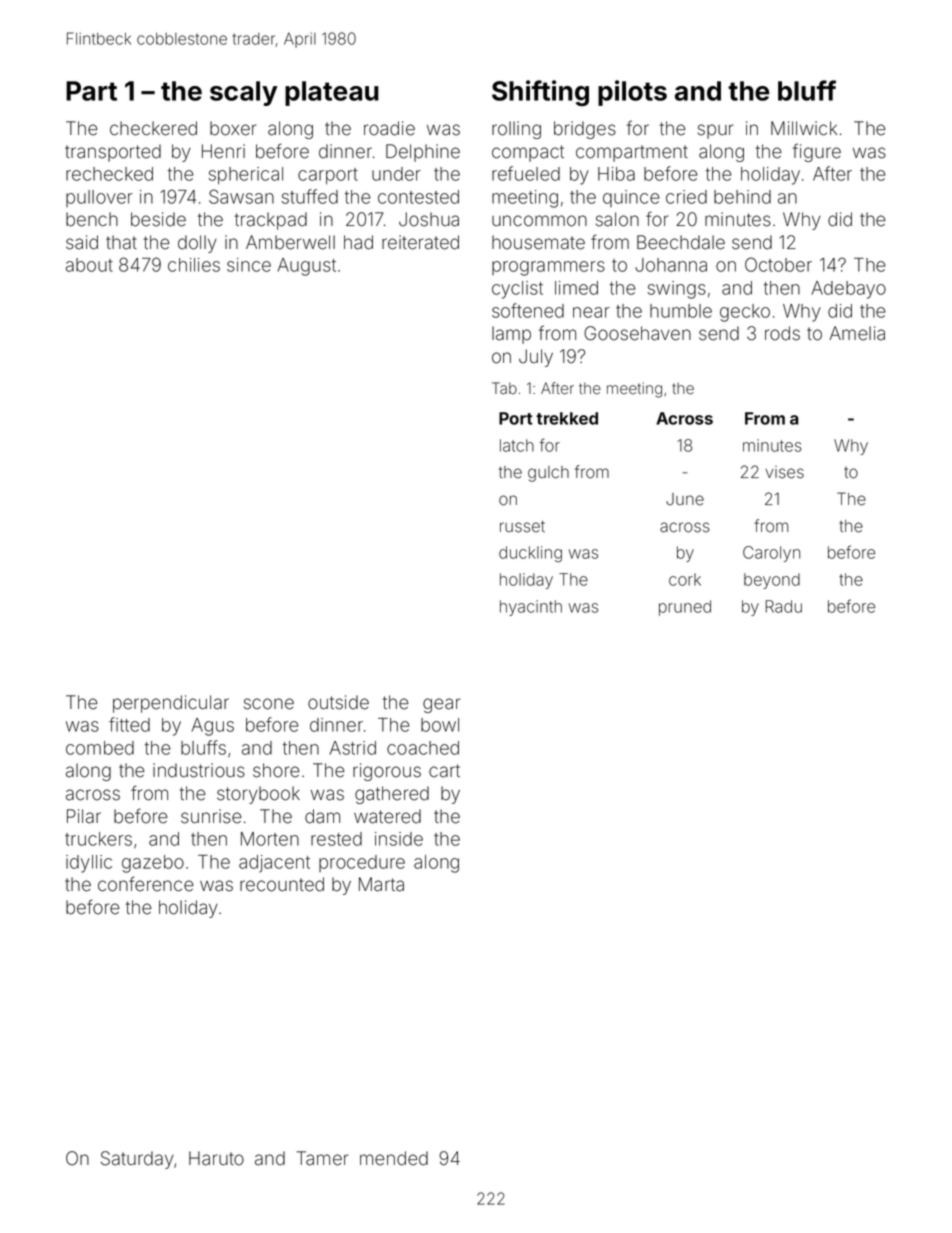  What do you see at coordinates (338, 702) in the screenshot?
I see `outside` at bounding box center [338, 702].
